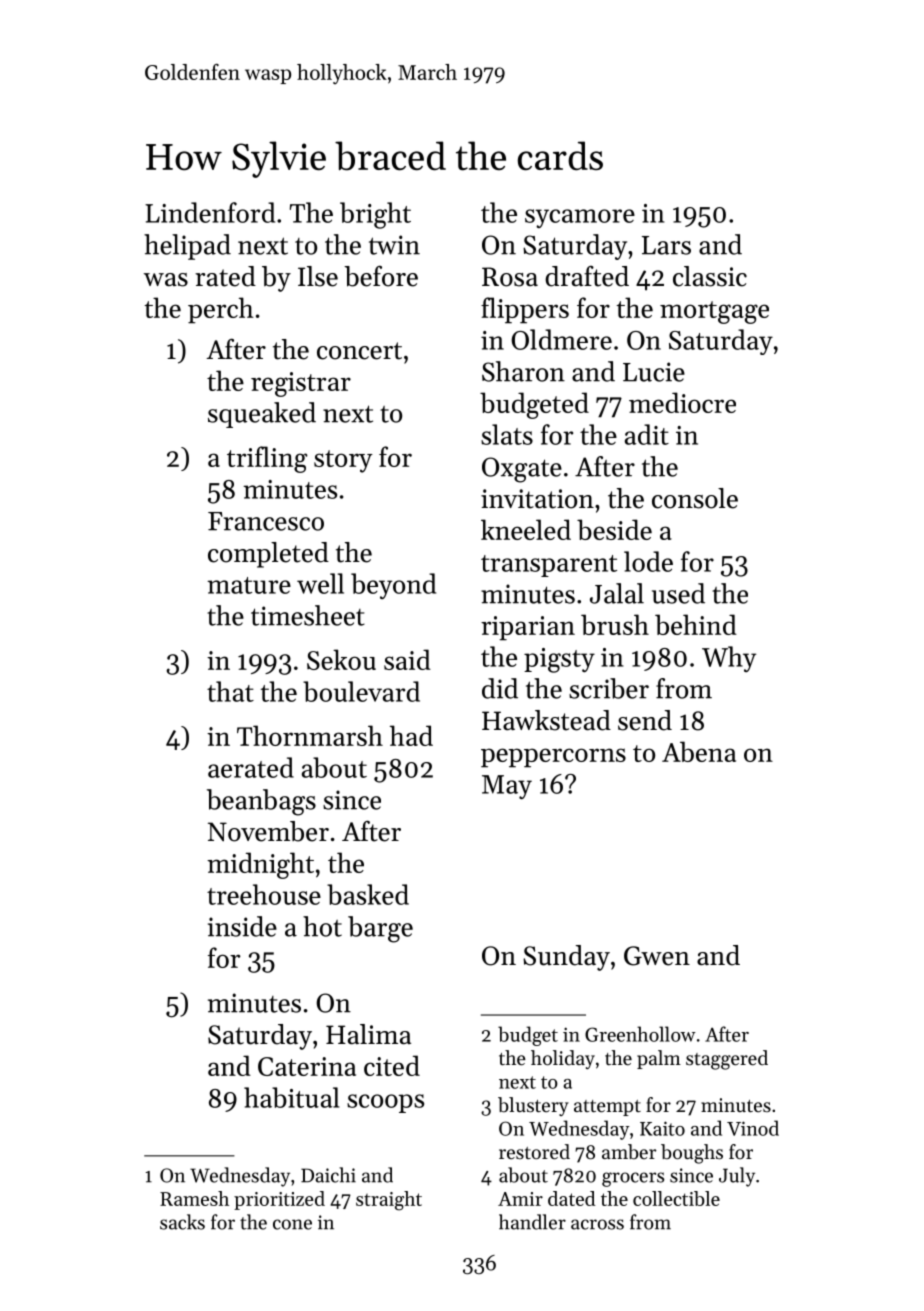  What do you see at coordinates (522, 470) in the page?
I see `Oxgate` at bounding box center [522, 470].
